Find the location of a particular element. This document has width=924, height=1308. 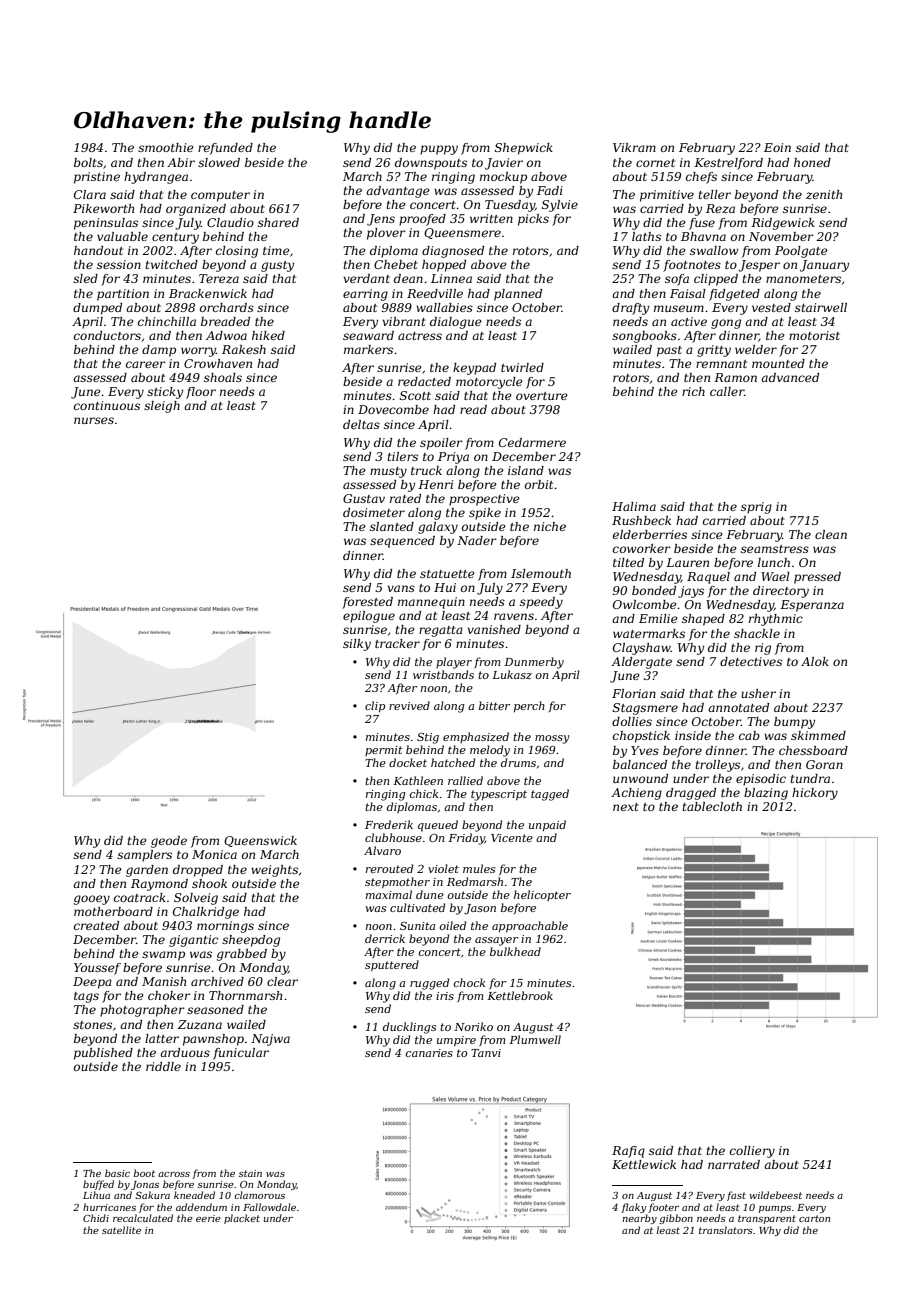

geode is located at coordinates (169, 842).
